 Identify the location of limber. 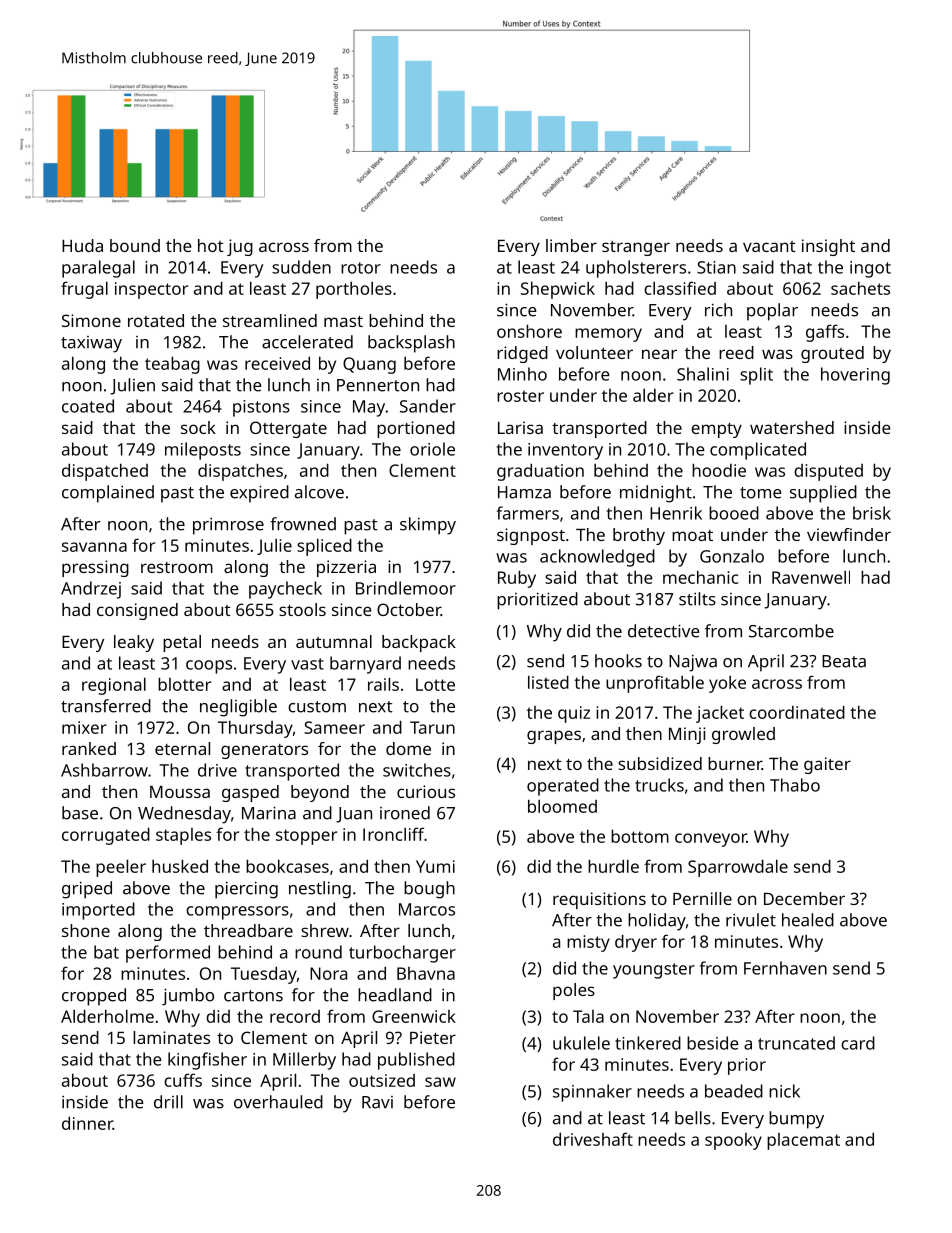
(571, 245).
